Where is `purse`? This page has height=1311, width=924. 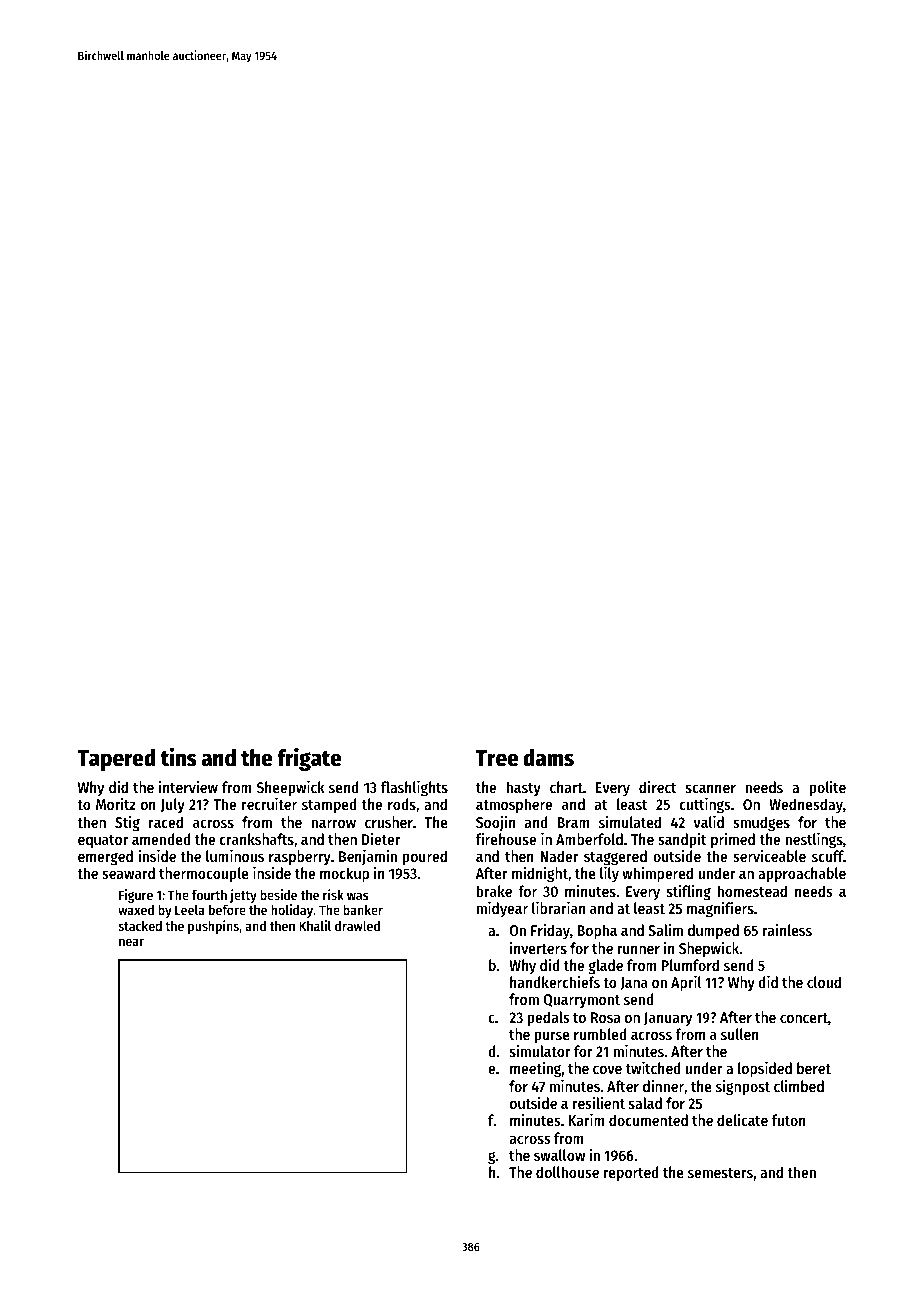 purse is located at coordinates (552, 1037).
